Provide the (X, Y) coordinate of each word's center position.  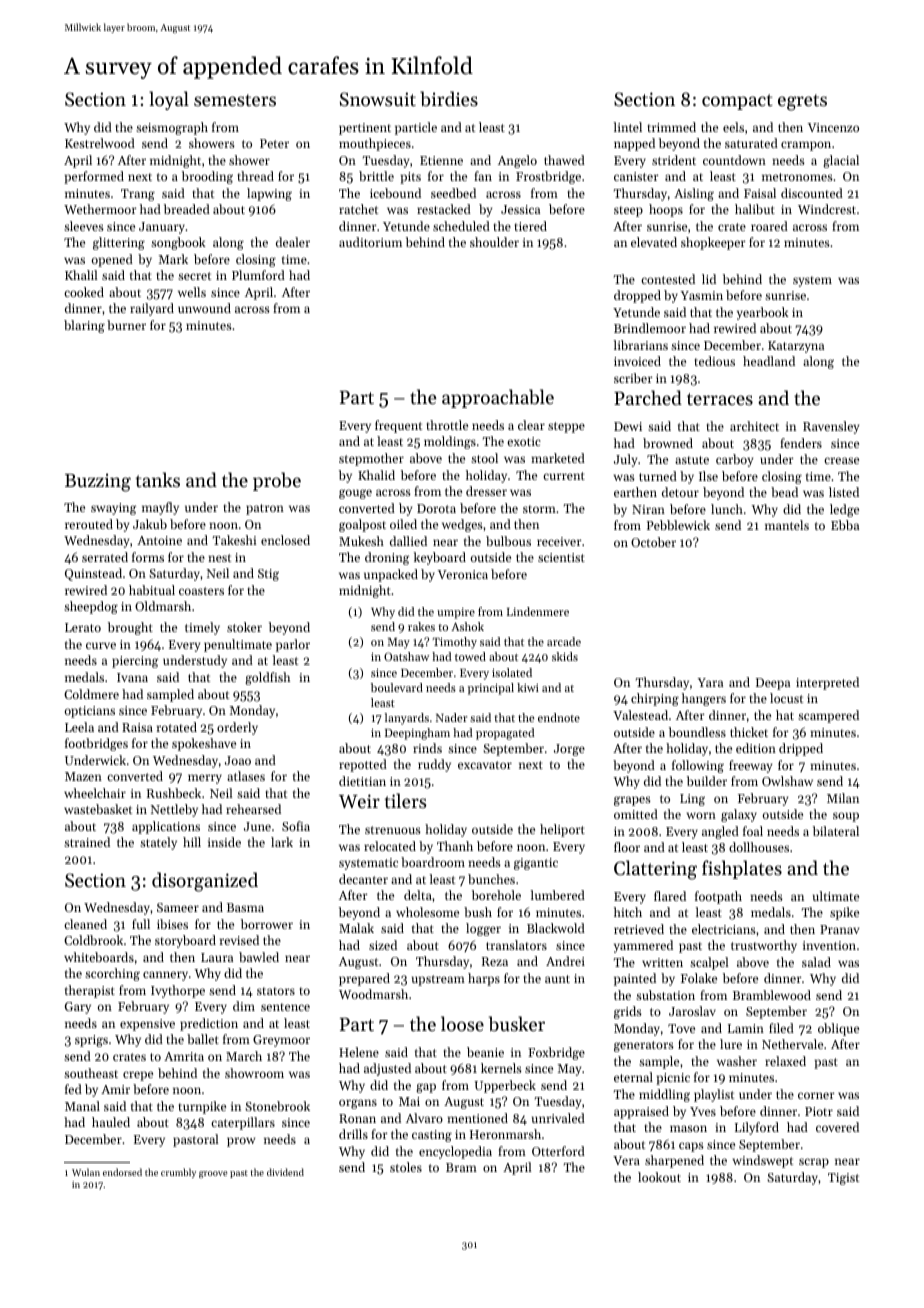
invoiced (637, 361)
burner (126, 325)
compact (737, 102)
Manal (82, 1106)
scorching (112, 974)
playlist (714, 1095)
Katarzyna (796, 347)
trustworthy (764, 946)
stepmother (371, 459)
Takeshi (234, 540)
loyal (169, 100)
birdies (449, 98)
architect (754, 426)
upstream (438, 980)
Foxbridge (556, 1053)
